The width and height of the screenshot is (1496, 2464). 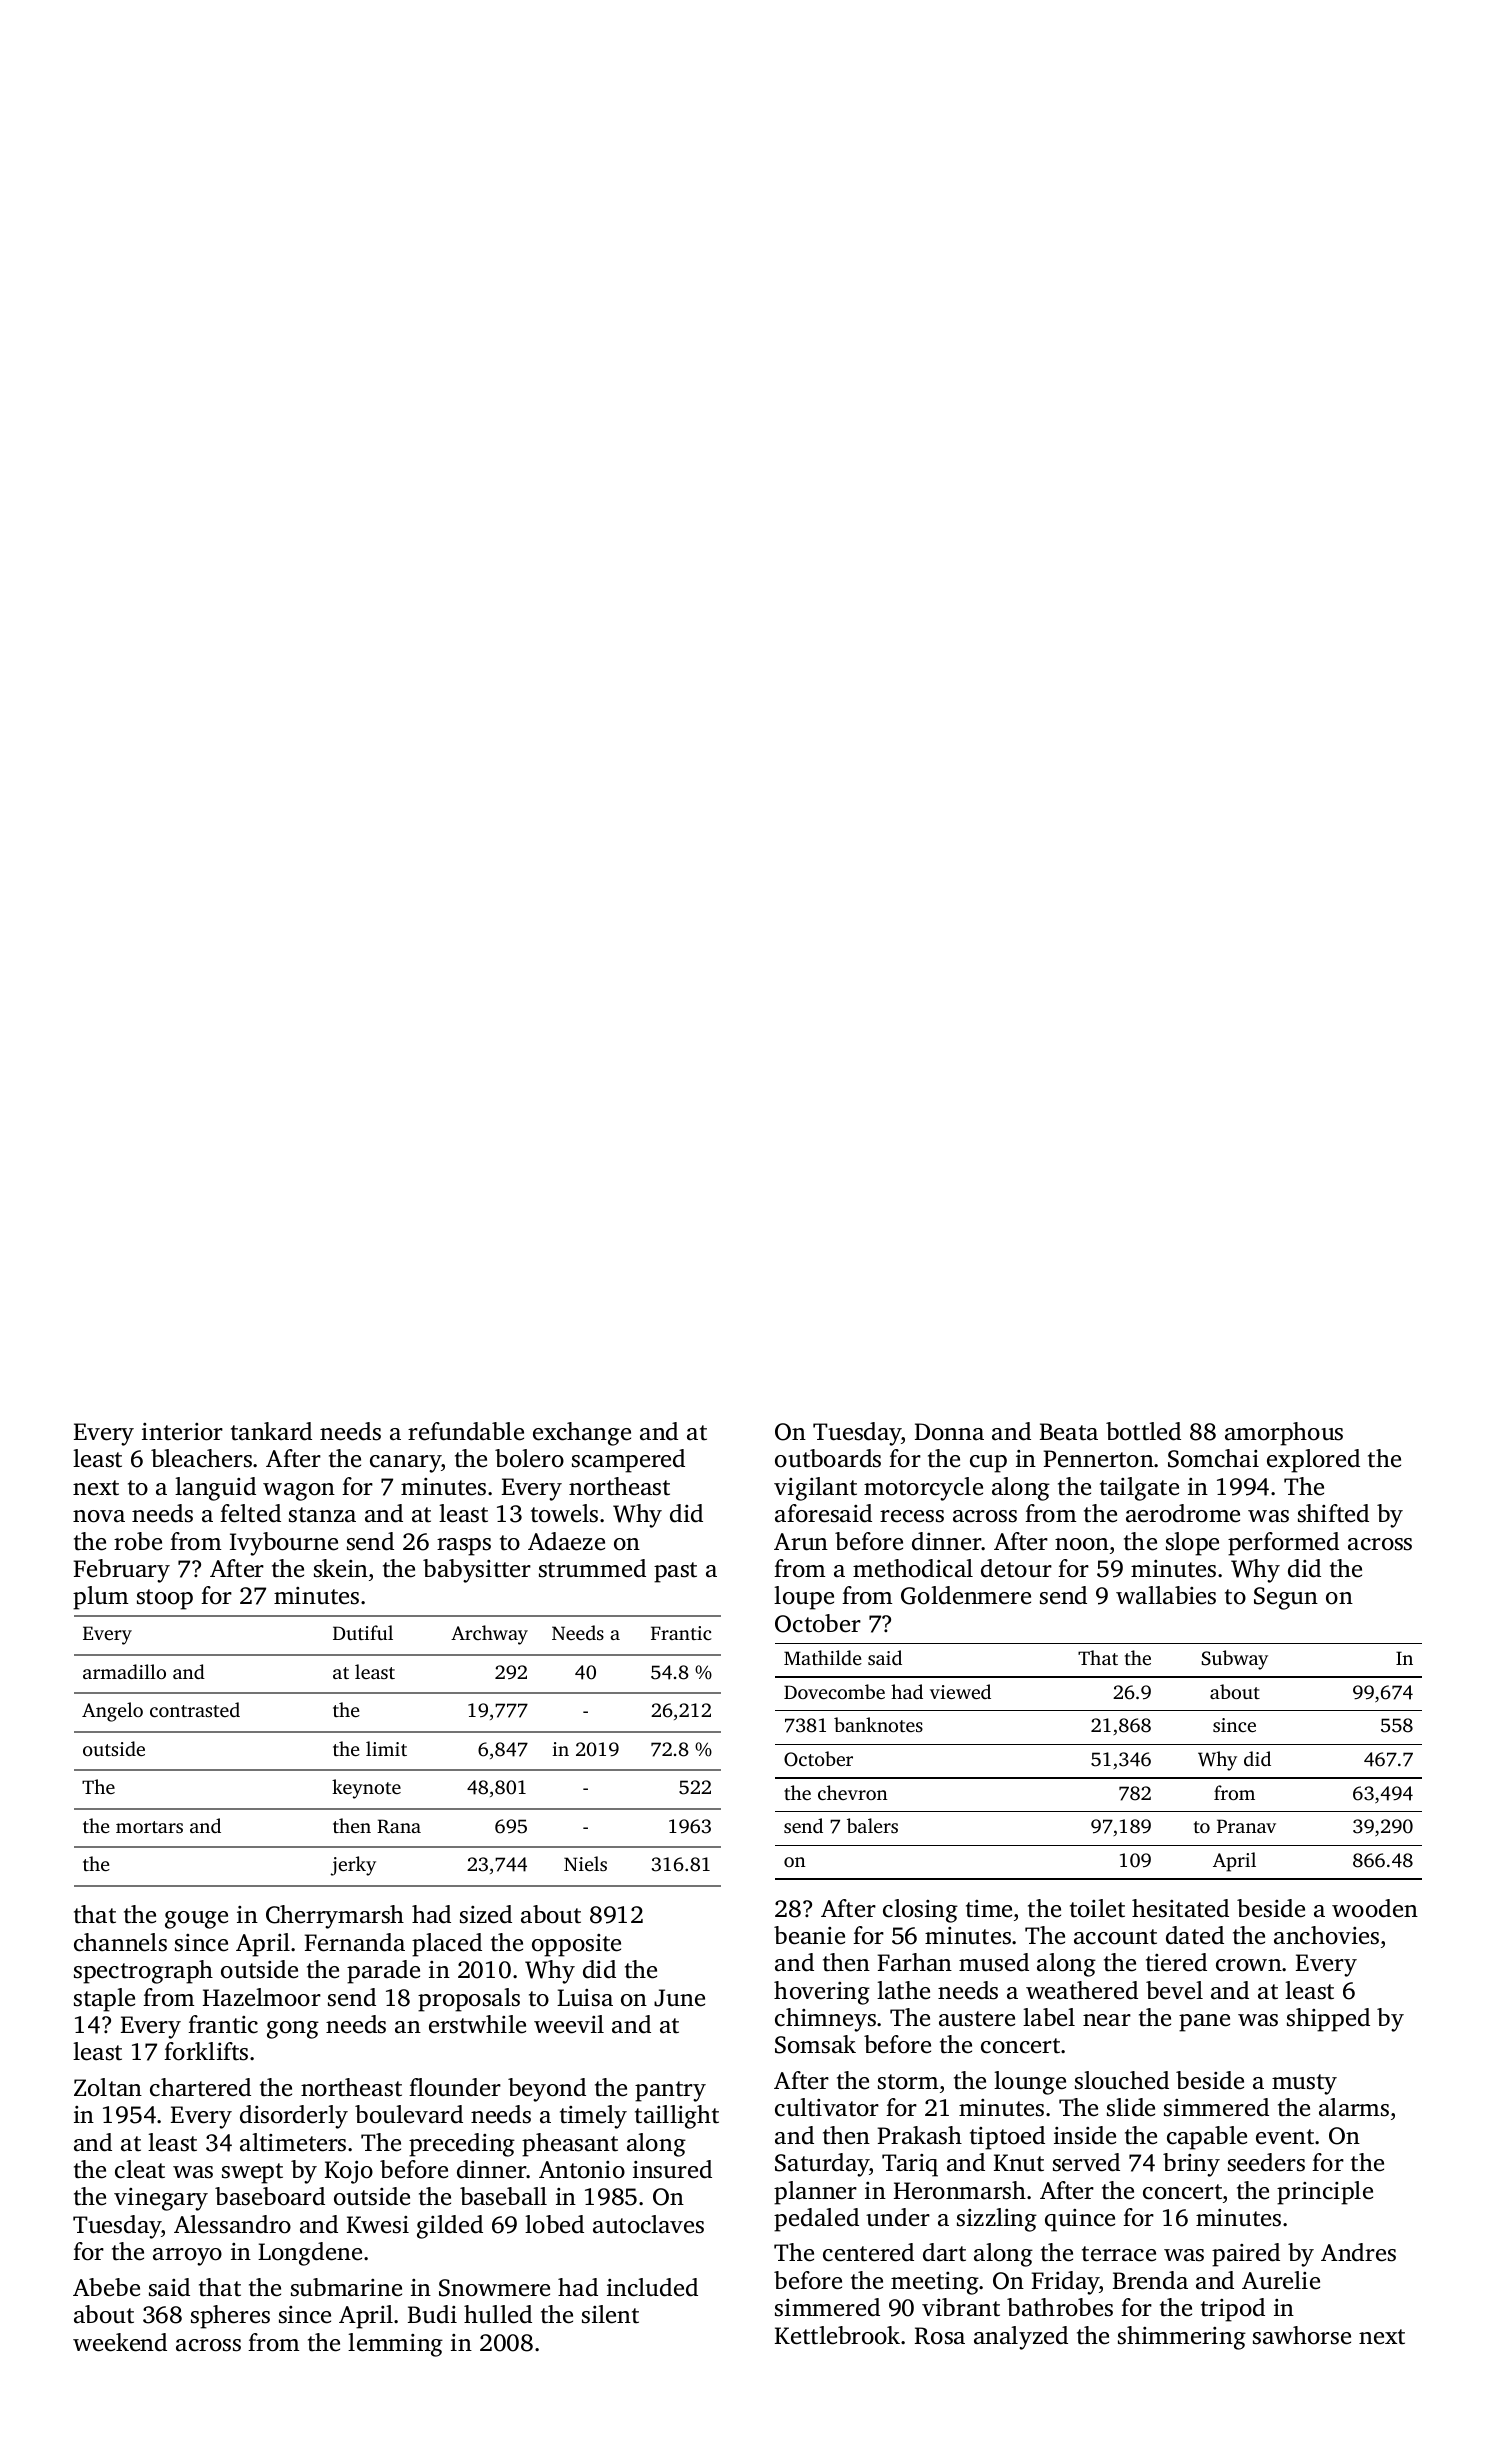 I want to click on Somsak, so click(x=815, y=2044).
